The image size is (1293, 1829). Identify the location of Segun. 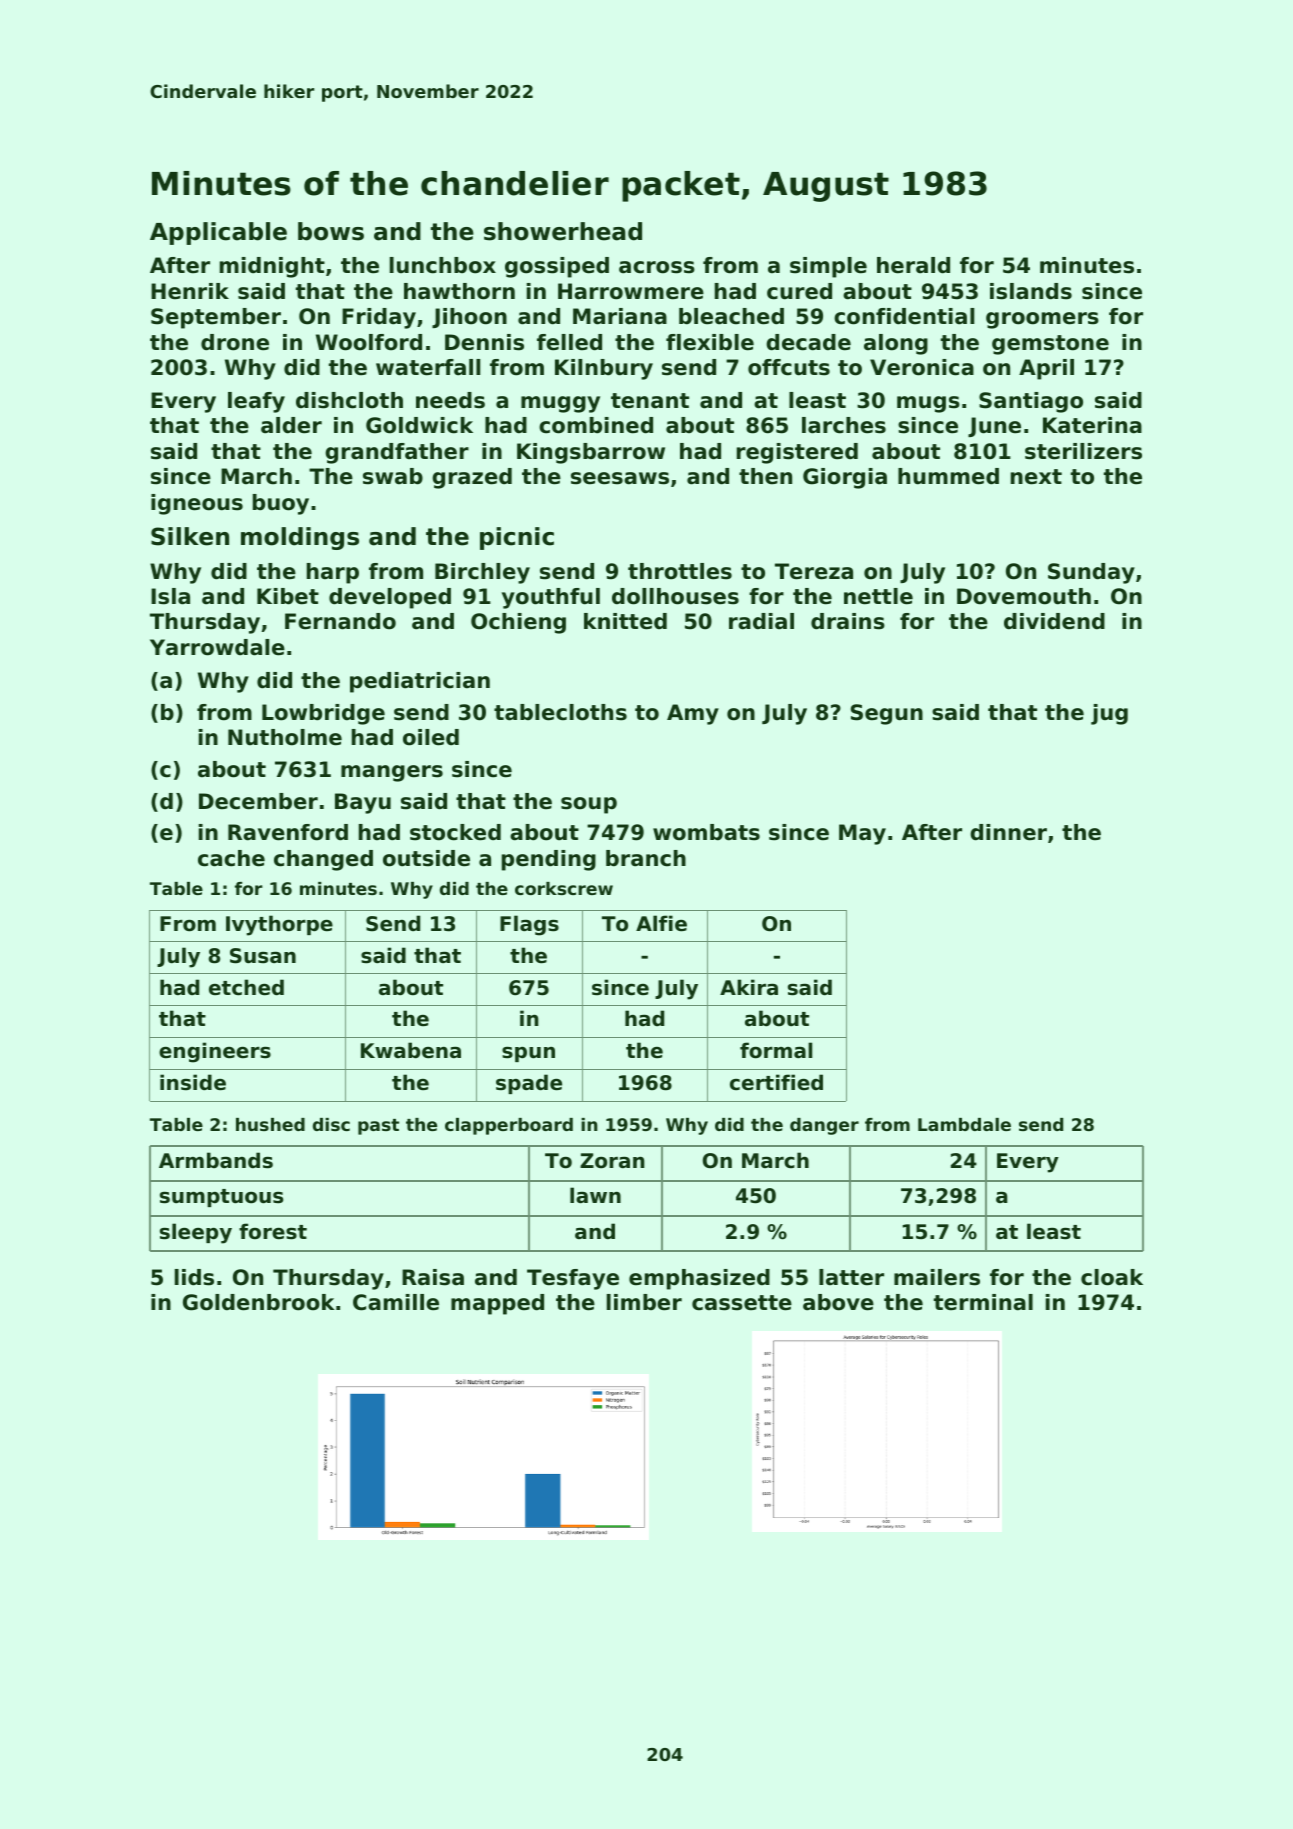
(887, 714).
